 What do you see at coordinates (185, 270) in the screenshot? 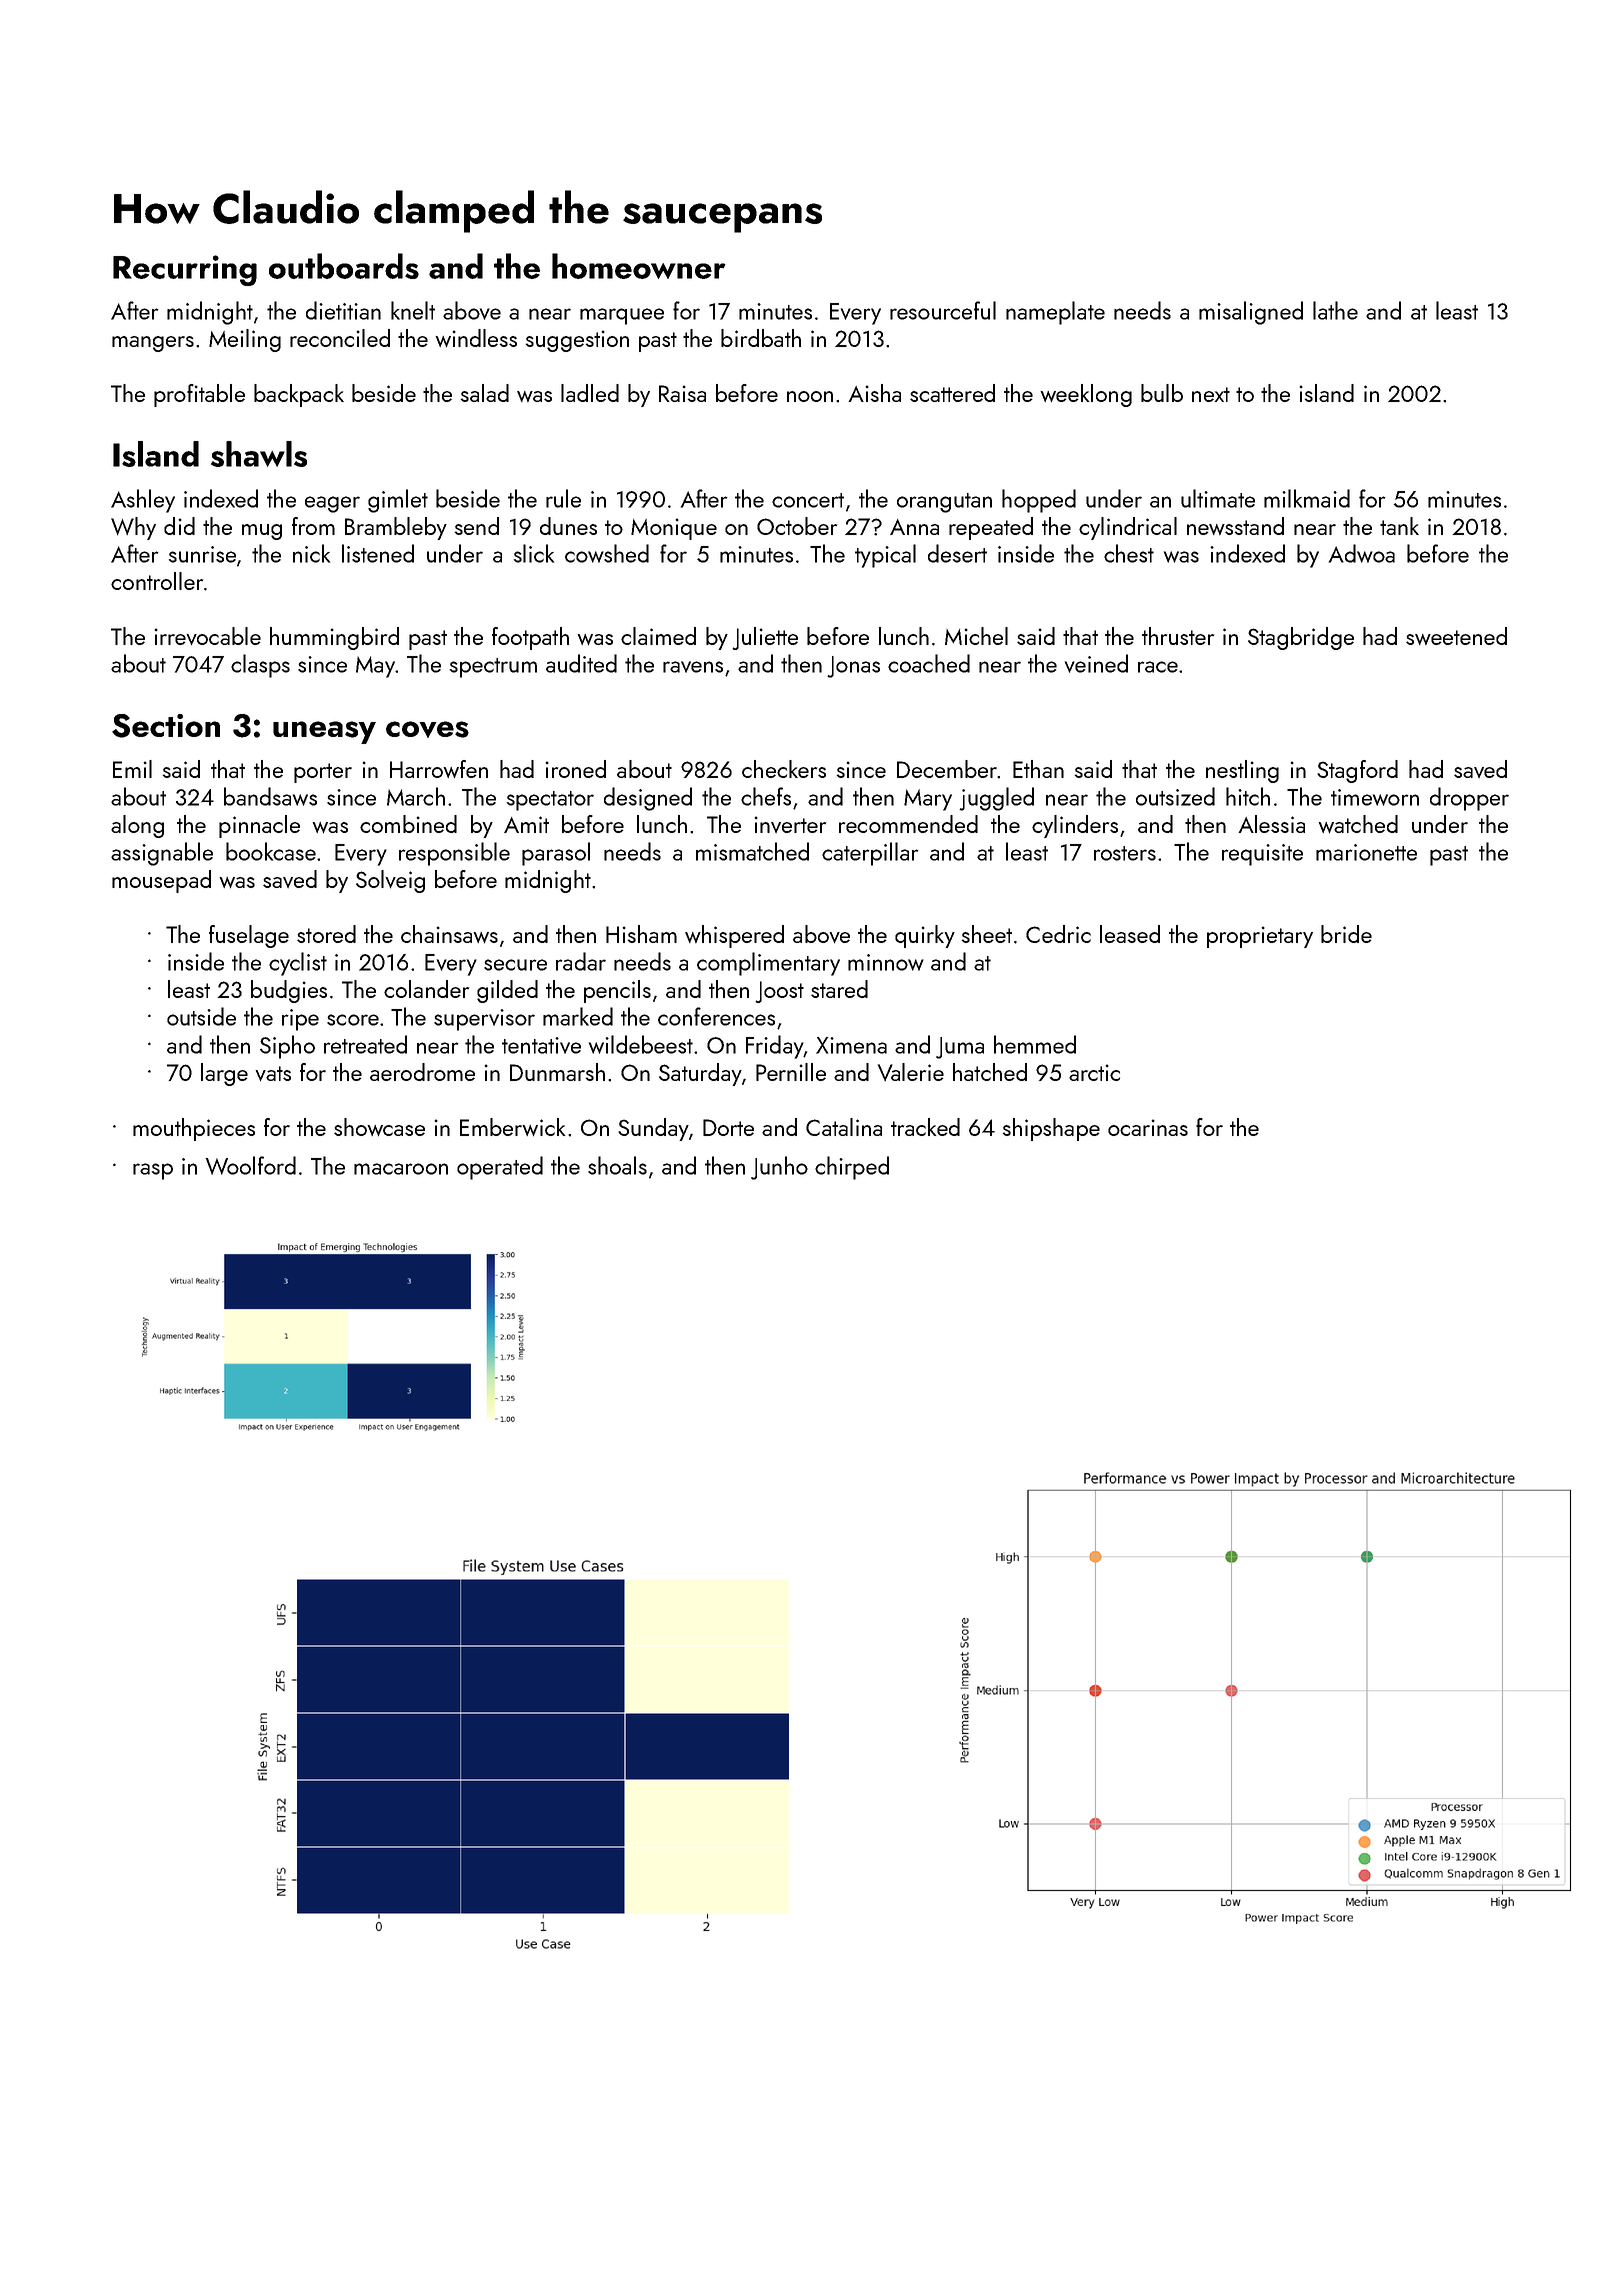
I see `Recurring` at bounding box center [185, 270].
